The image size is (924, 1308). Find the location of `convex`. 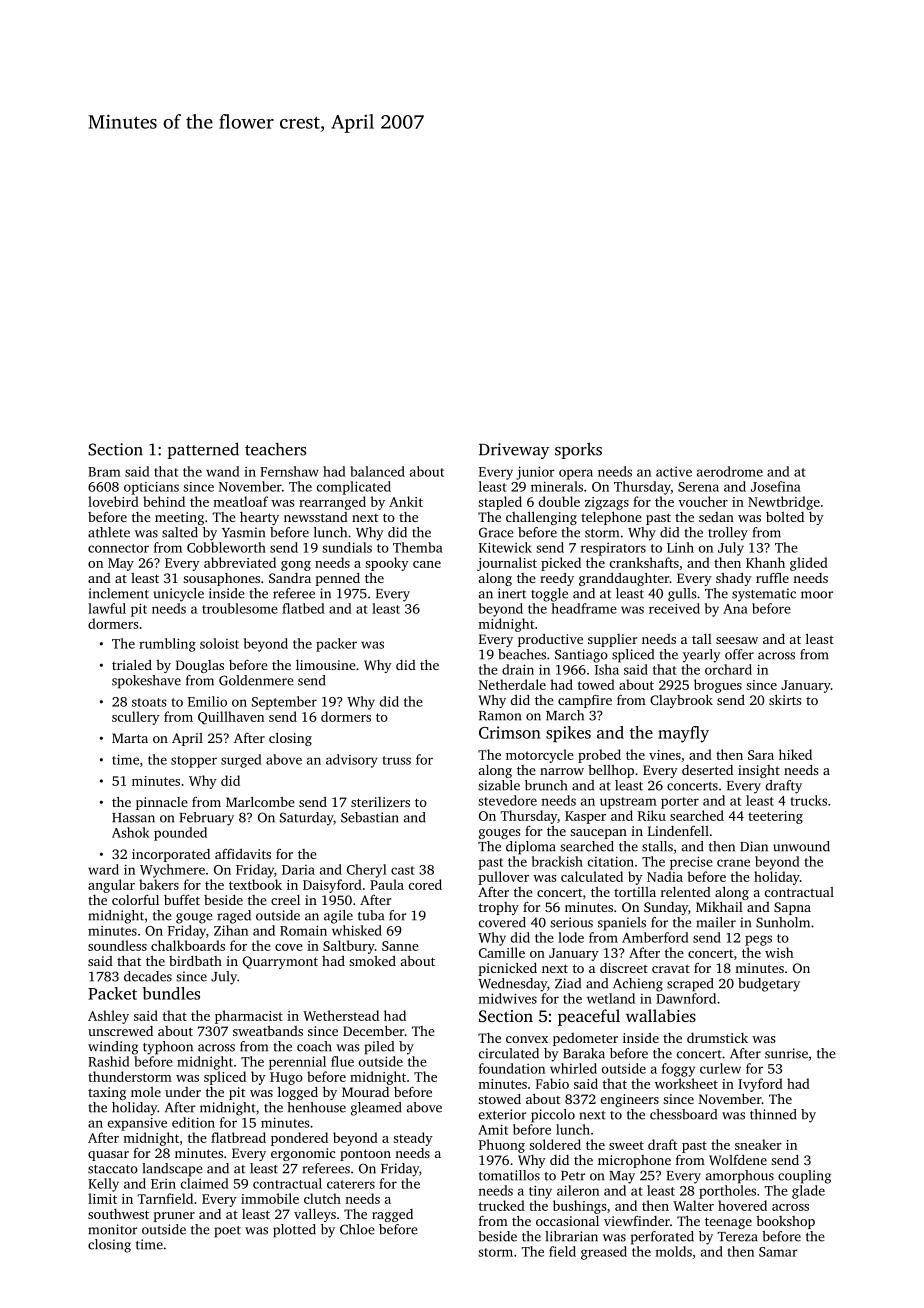

convex is located at coordinates (527, 1039).
